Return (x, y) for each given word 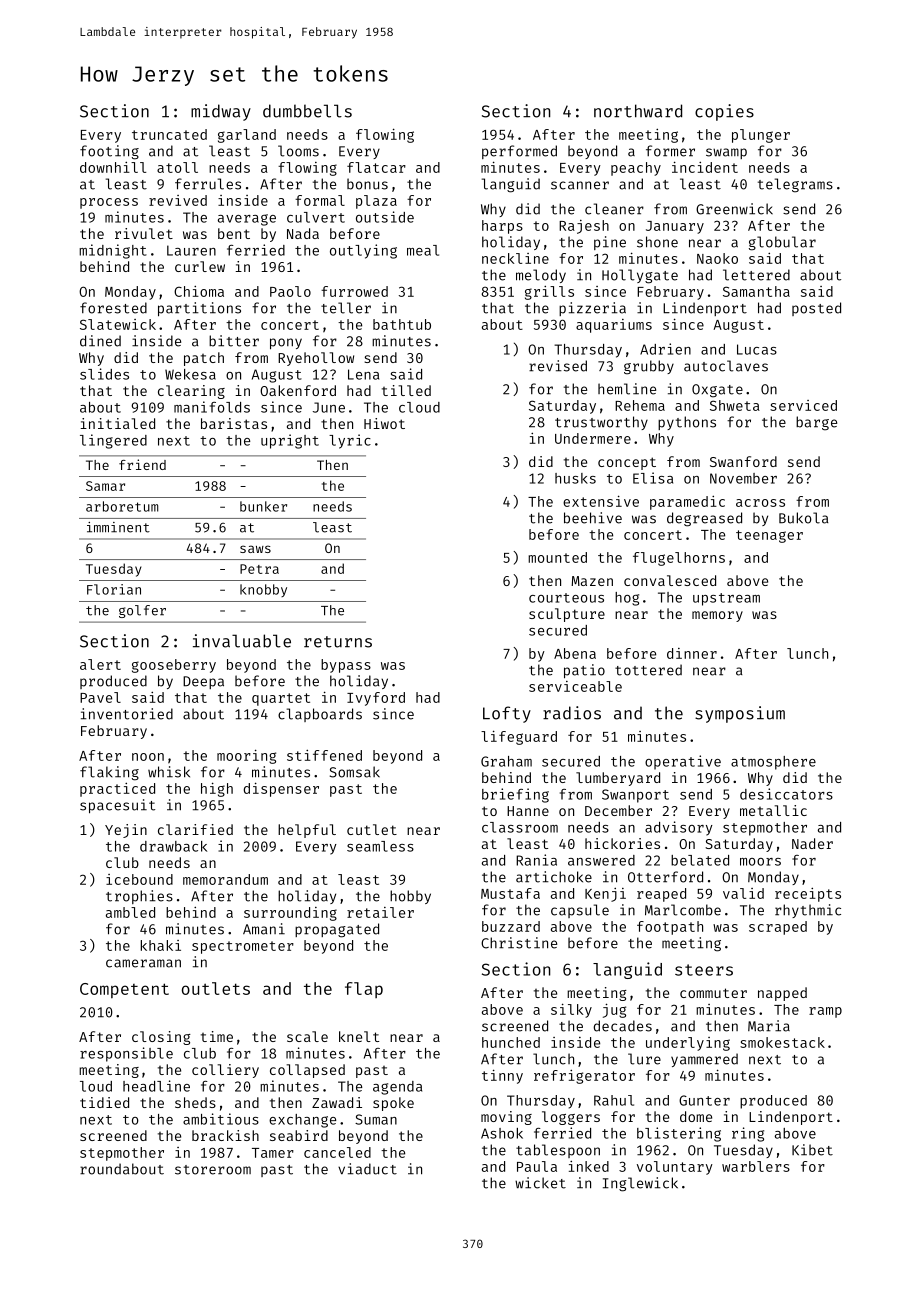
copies (724, 112)
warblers (756, 1166)
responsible (126, 1054)
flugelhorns (679, 559)
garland (247, 136)
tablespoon (558, 1151)
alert (100, 664)
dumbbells (307, 111)
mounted (557, 557)
